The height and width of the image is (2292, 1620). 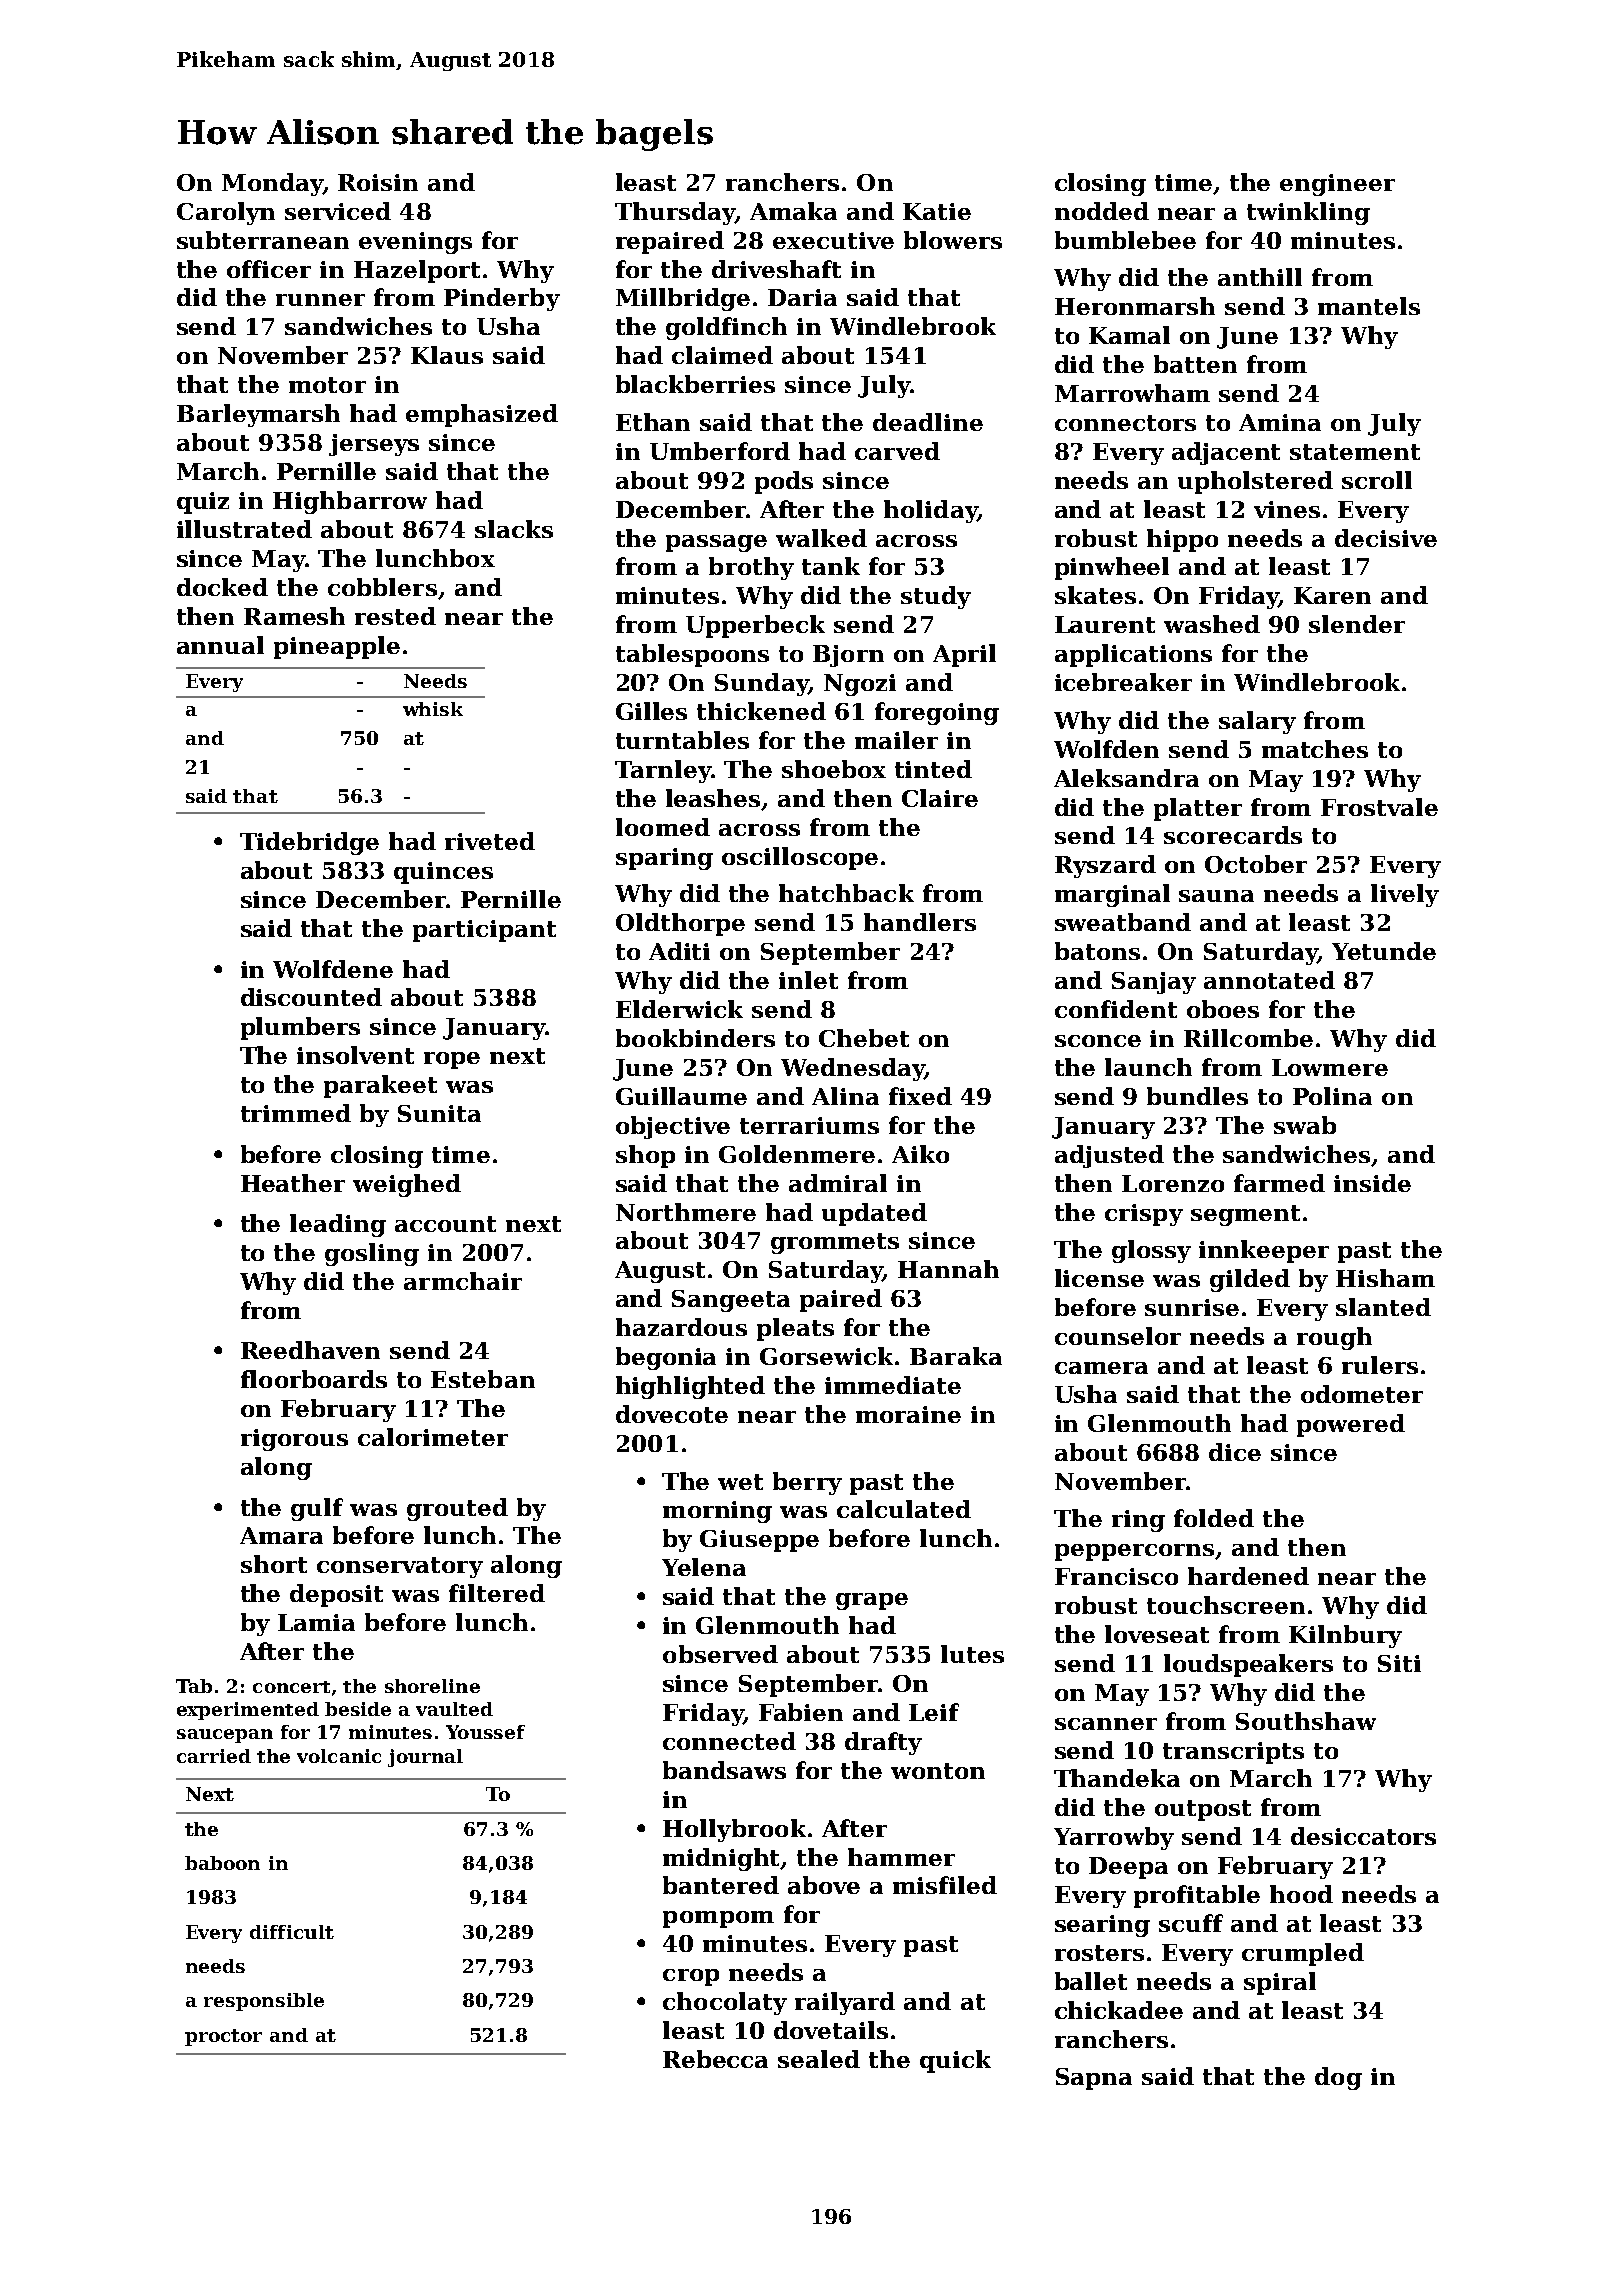 What do you see at coordinates (1383, 1307) in the image?
I see `slanted` at bounding box center [1383, 1307].
